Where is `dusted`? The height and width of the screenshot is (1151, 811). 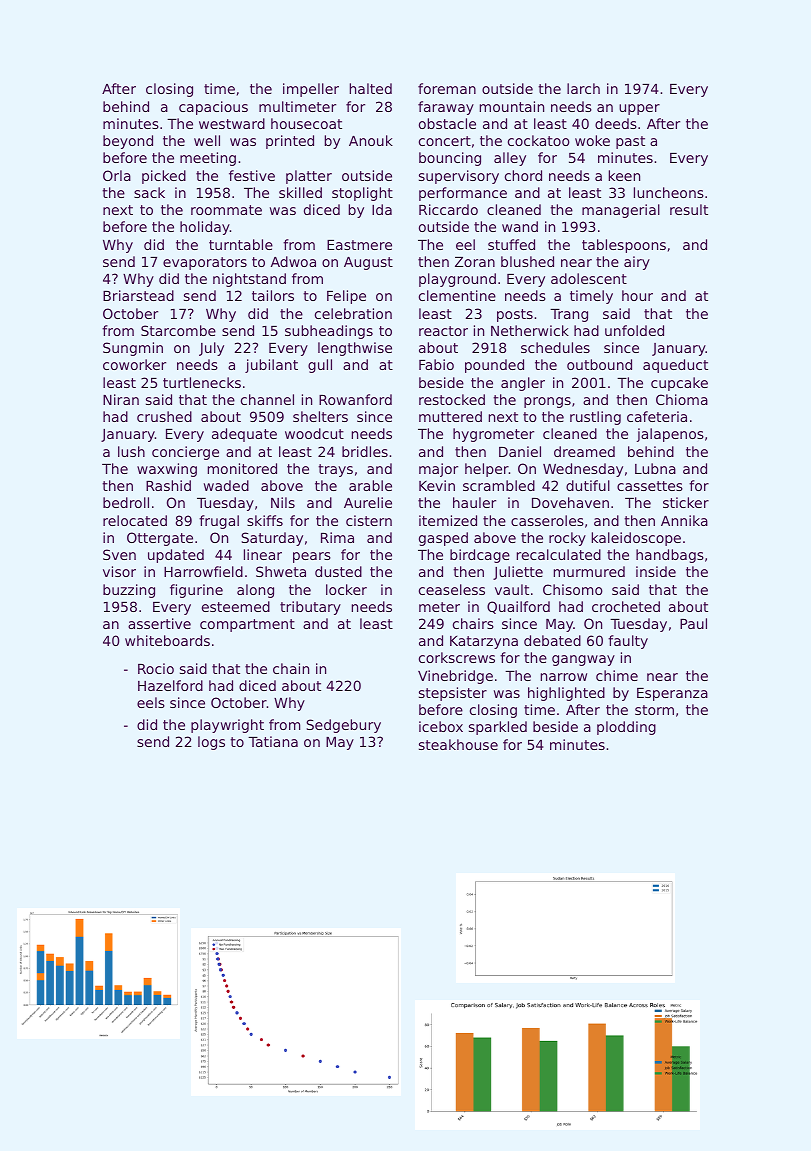 dusted is located at coordinates (338, 571).
